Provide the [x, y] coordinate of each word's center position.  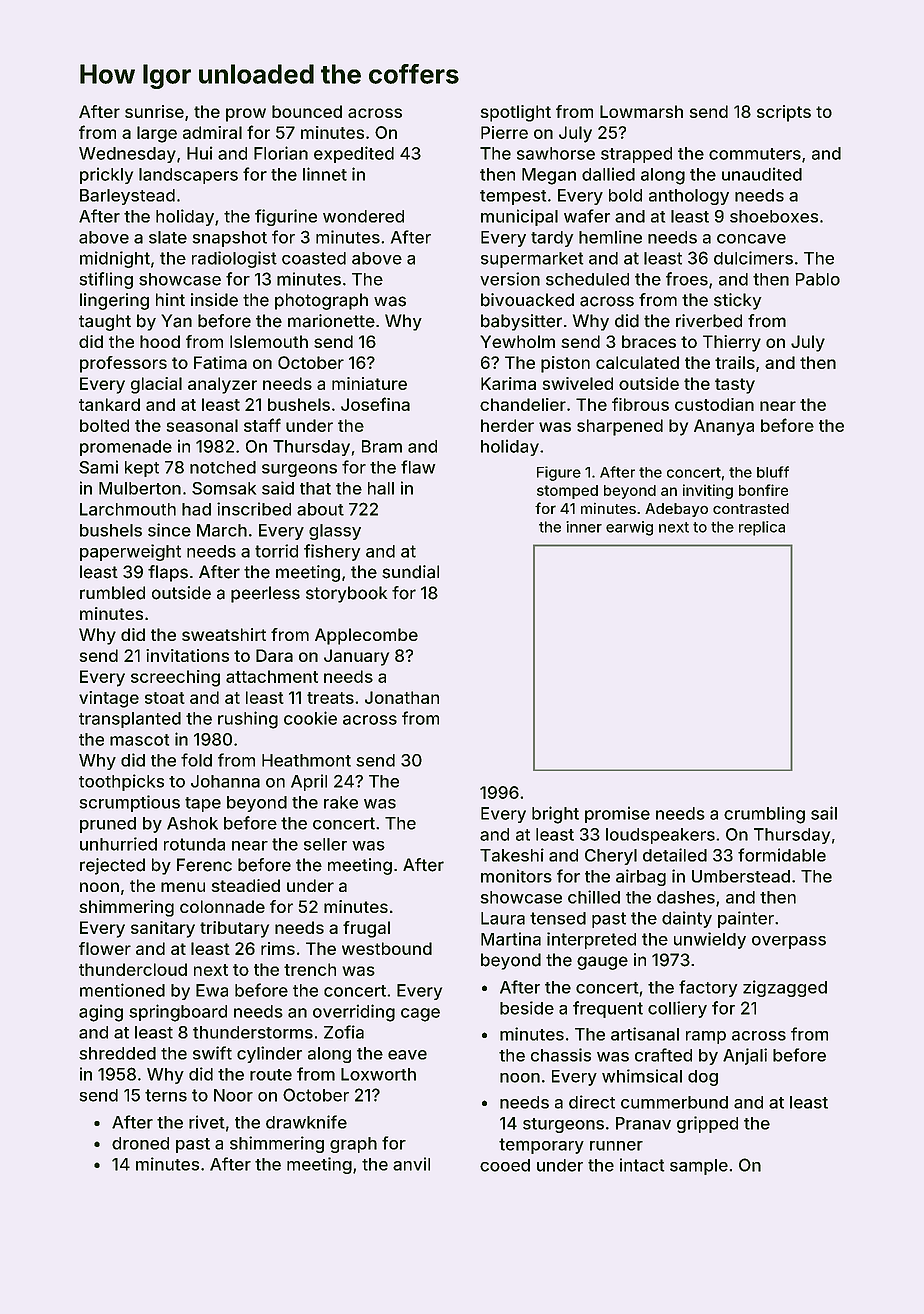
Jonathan [402, 697]
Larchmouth [128, 509]
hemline [610, 237]
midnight [115, 259]
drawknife [306, 1122]
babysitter [521, 322]
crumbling [764, 815]
